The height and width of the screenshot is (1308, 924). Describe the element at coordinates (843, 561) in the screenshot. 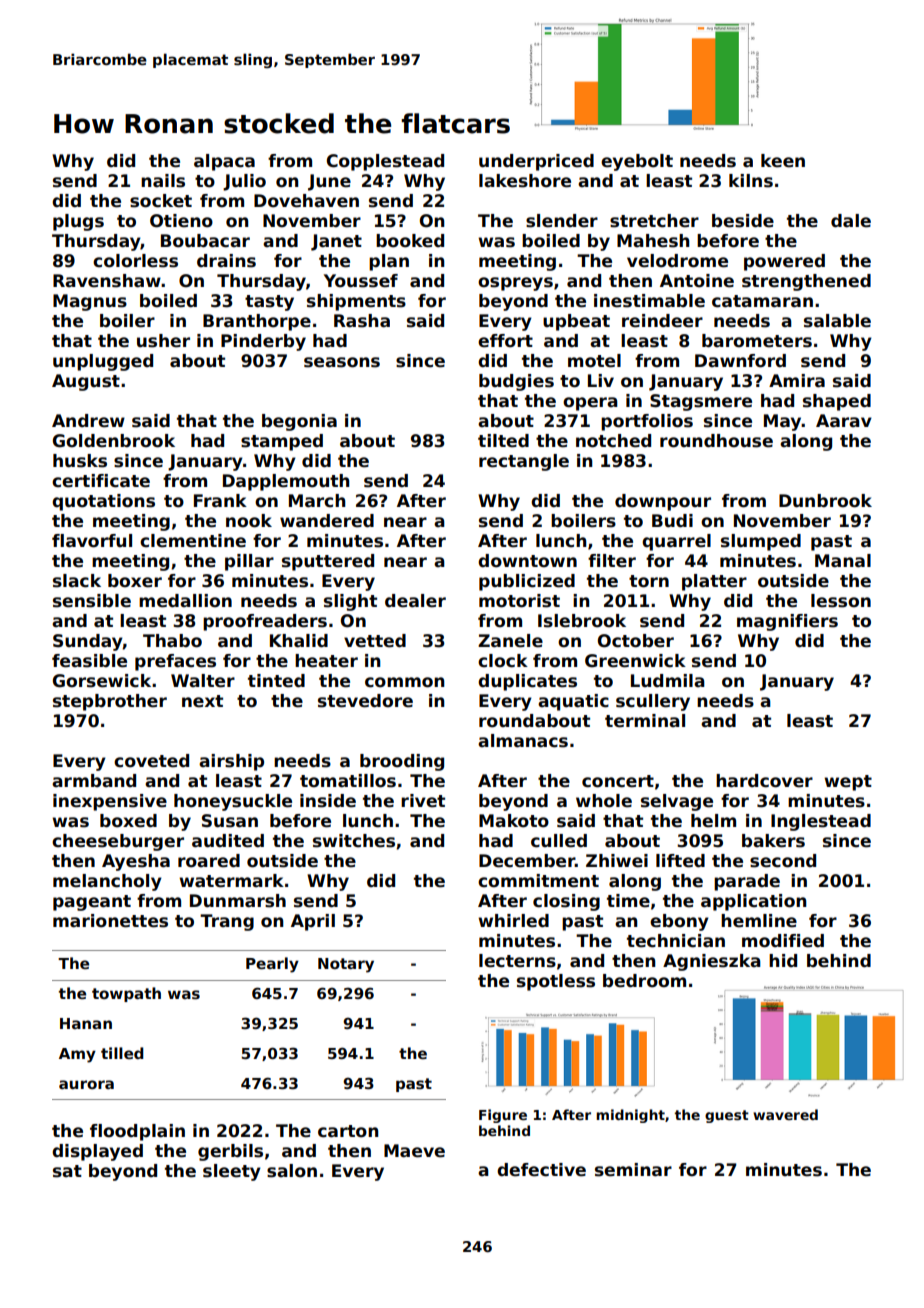

I see `Manal` at that location.
